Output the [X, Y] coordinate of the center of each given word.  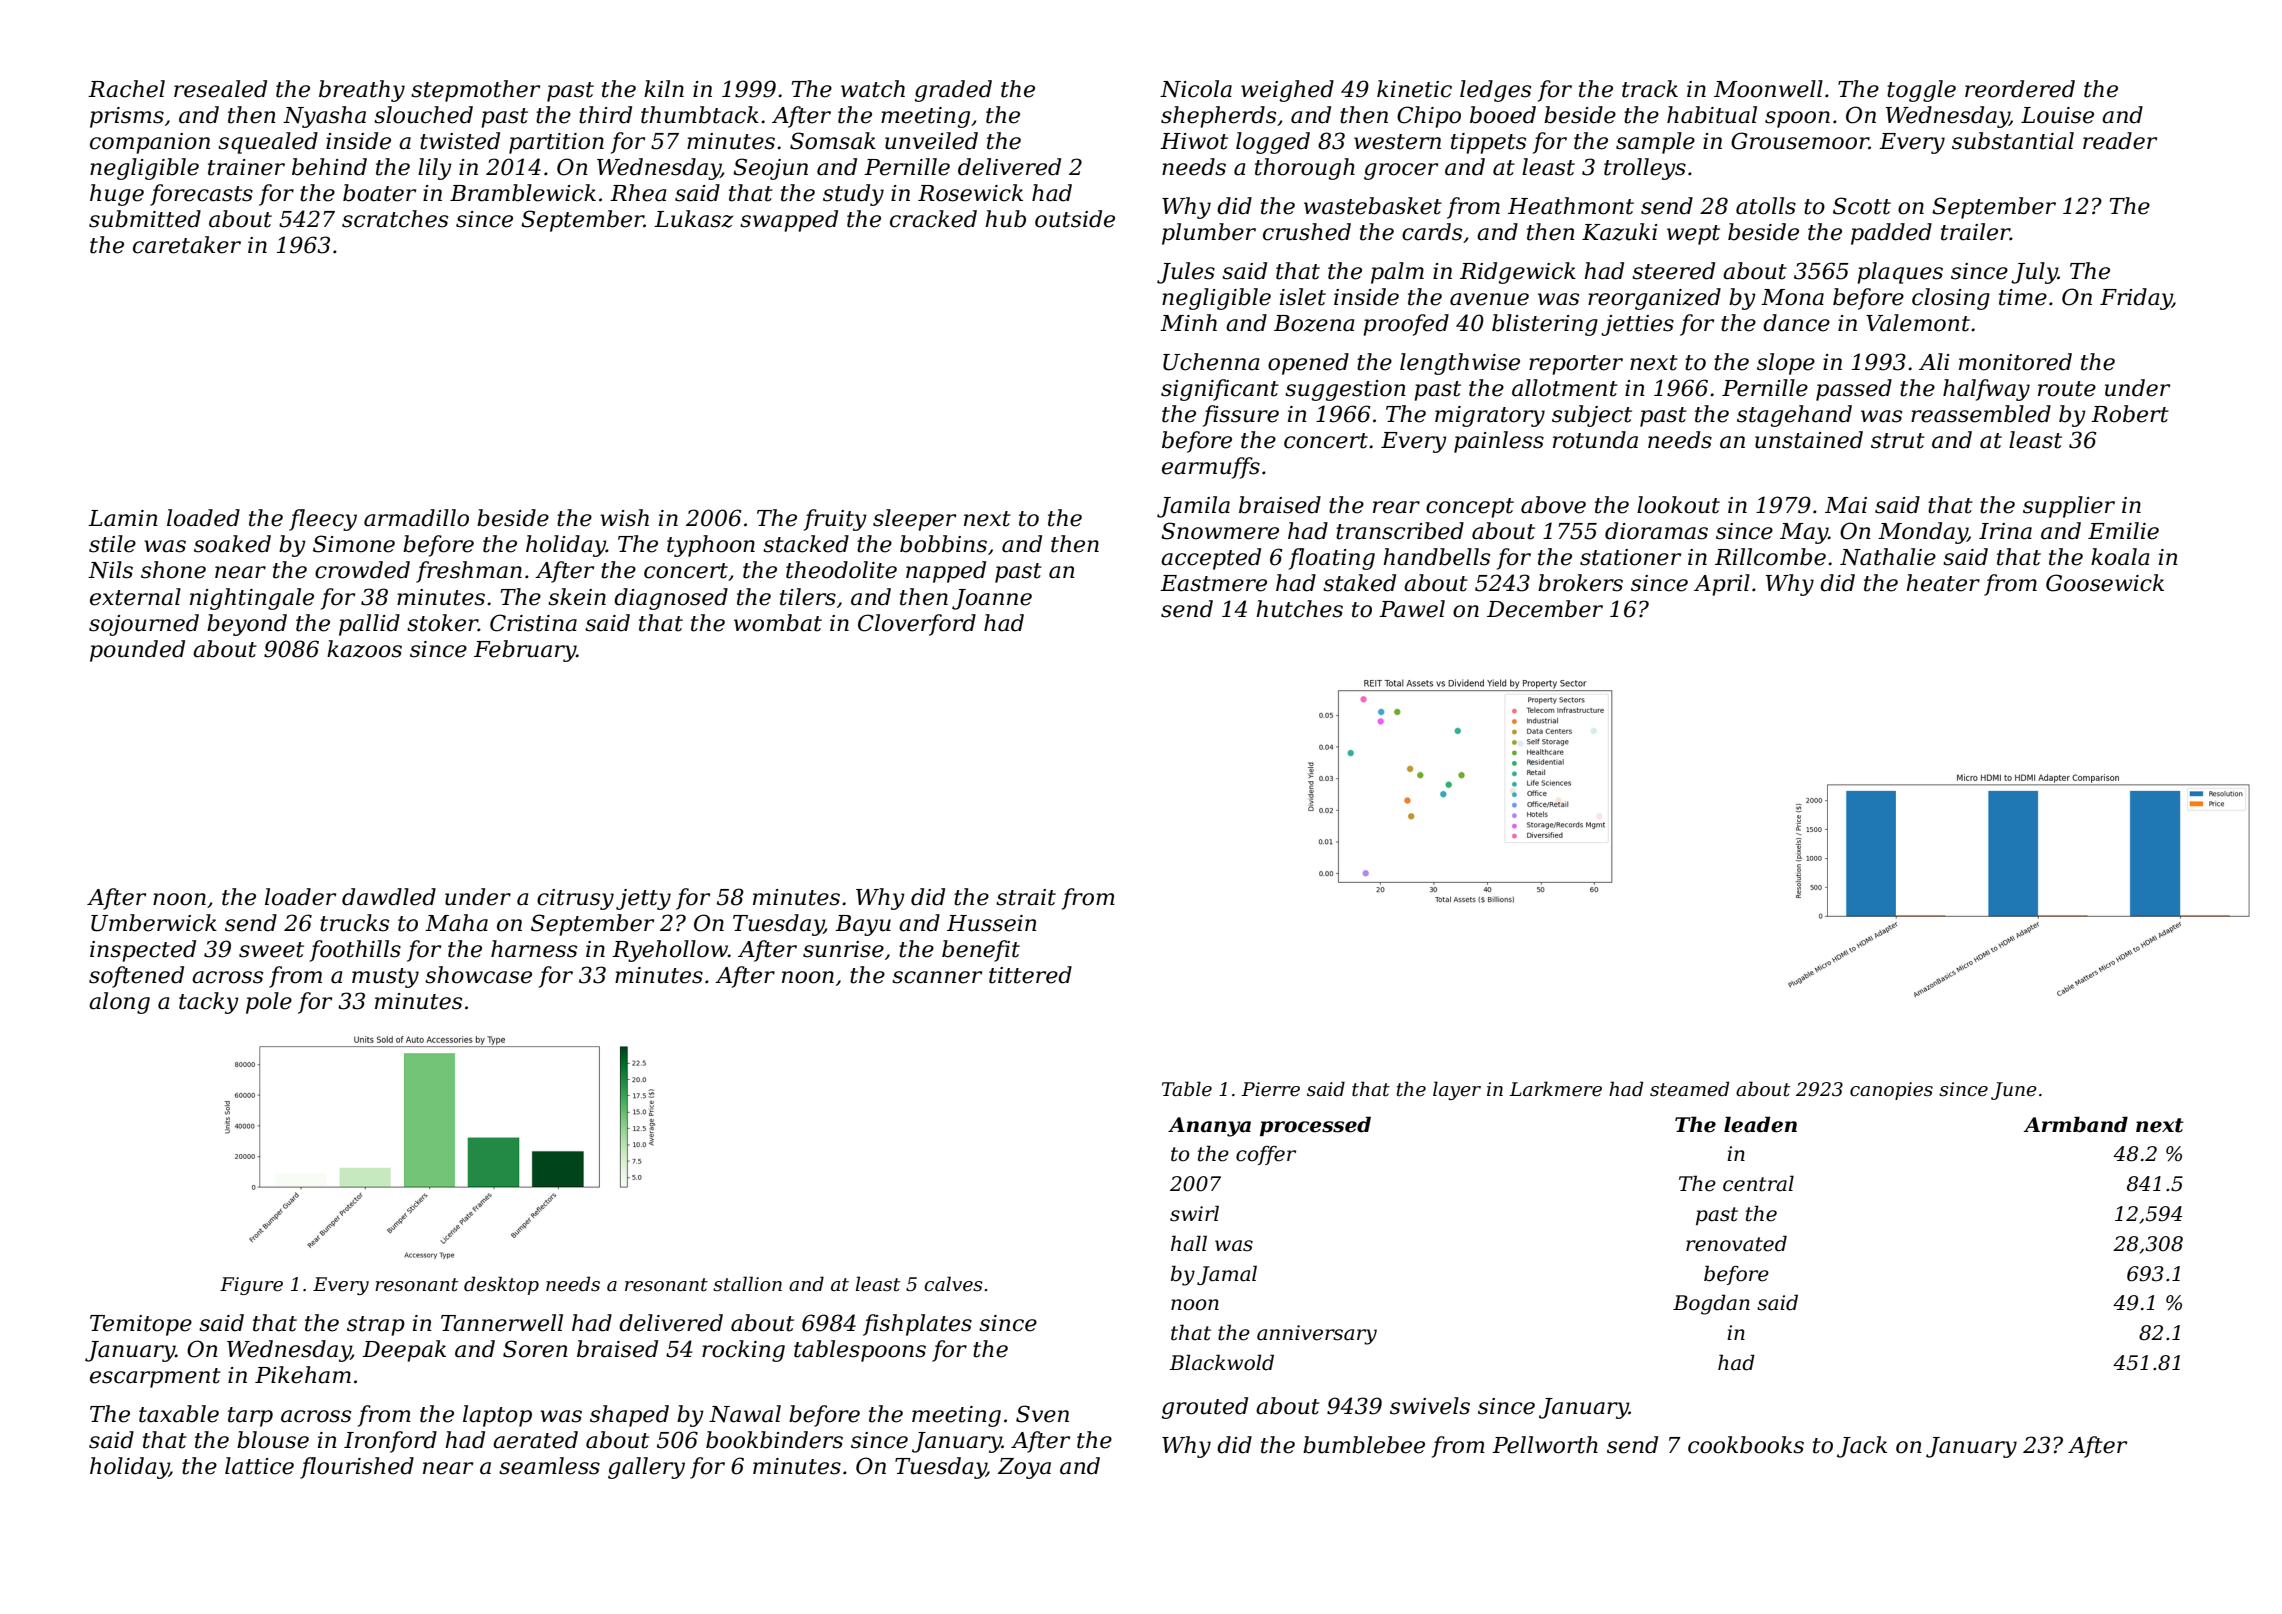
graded [953, 91]
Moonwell [1768, 89]
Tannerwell [502, 1323]
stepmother [475, 91]
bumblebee [1364, 1445]
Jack [1862, 1447]
